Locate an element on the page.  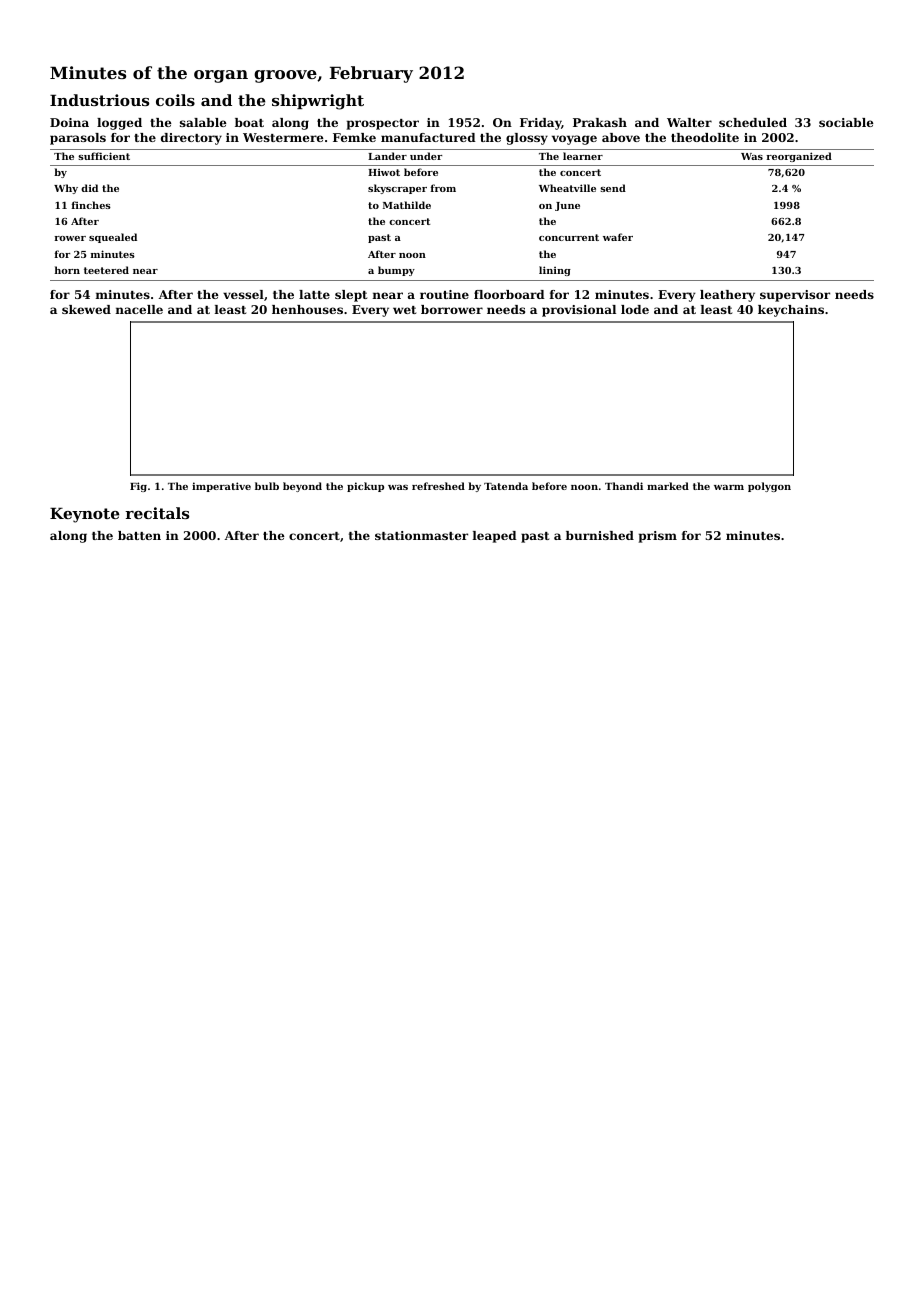
Wheatville is located at coordinates (567, 188).
